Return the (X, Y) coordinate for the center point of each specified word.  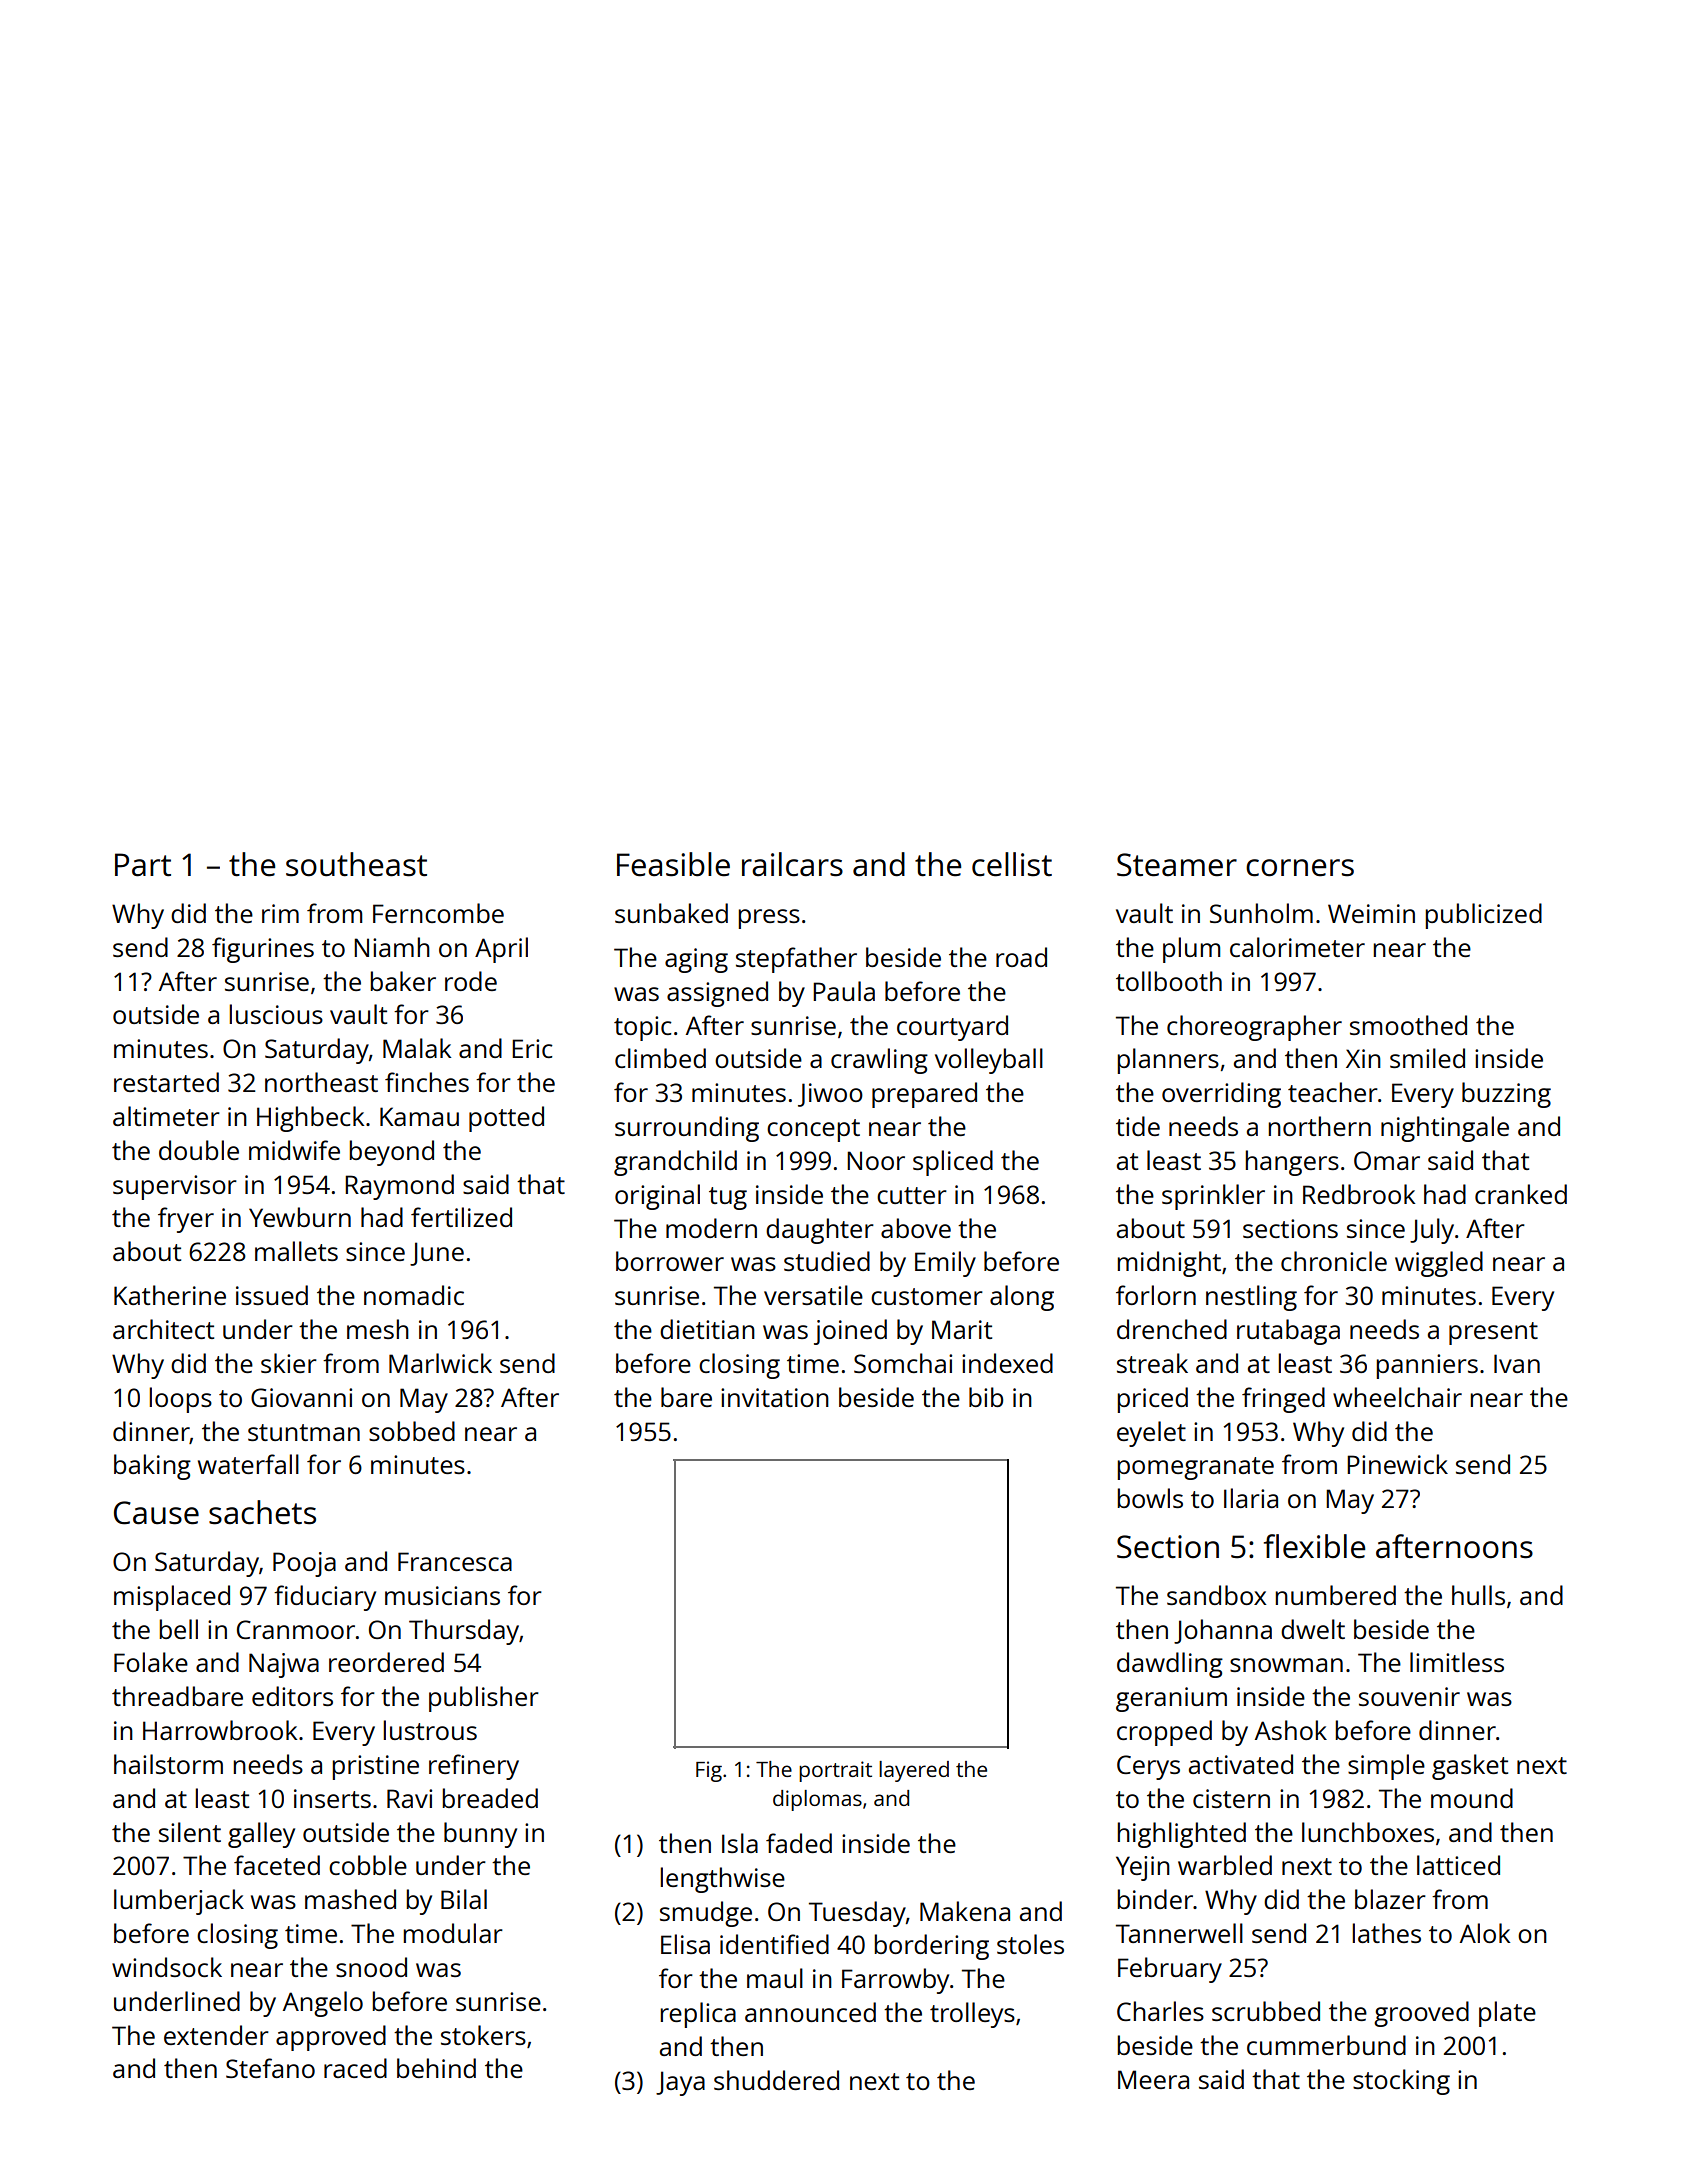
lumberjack (179, 1902)
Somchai (903, 1363)
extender (216, 2035)
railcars (792, 864)
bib (986, 1397)
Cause (156, 1513)
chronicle (1334, 1261)
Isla (740, 1843)
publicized (1483, 916)
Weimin (1371, 913)
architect (163, 1329)
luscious (276, 1014)
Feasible (673, 864)
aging (696, 960)
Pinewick (1397, 1464)
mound (1472, 1798)
